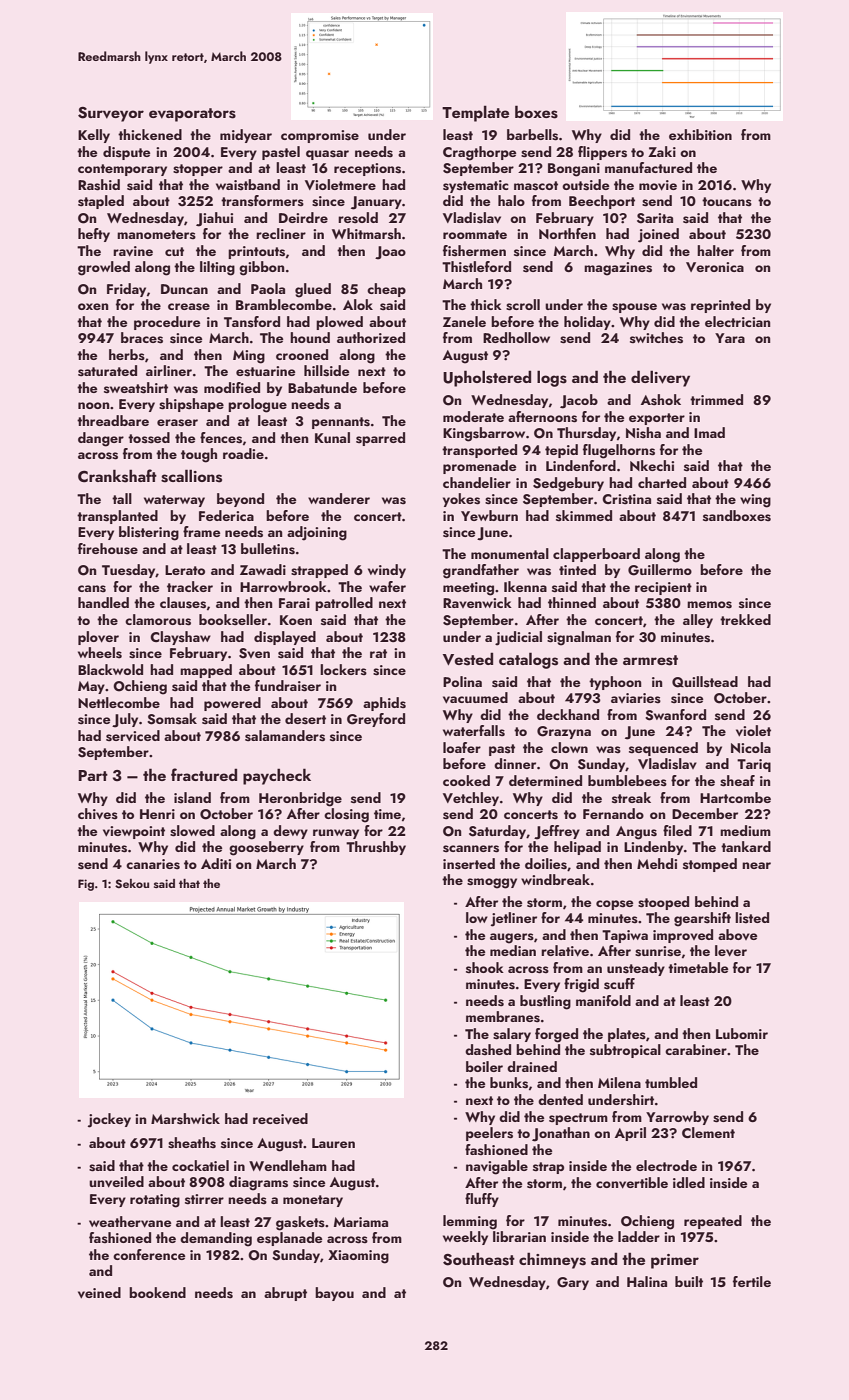 This image has width=849, height=1400. What do you see at coordinates (656, 338) in the image?
I see `switches` at bounding box center [656, 338].
